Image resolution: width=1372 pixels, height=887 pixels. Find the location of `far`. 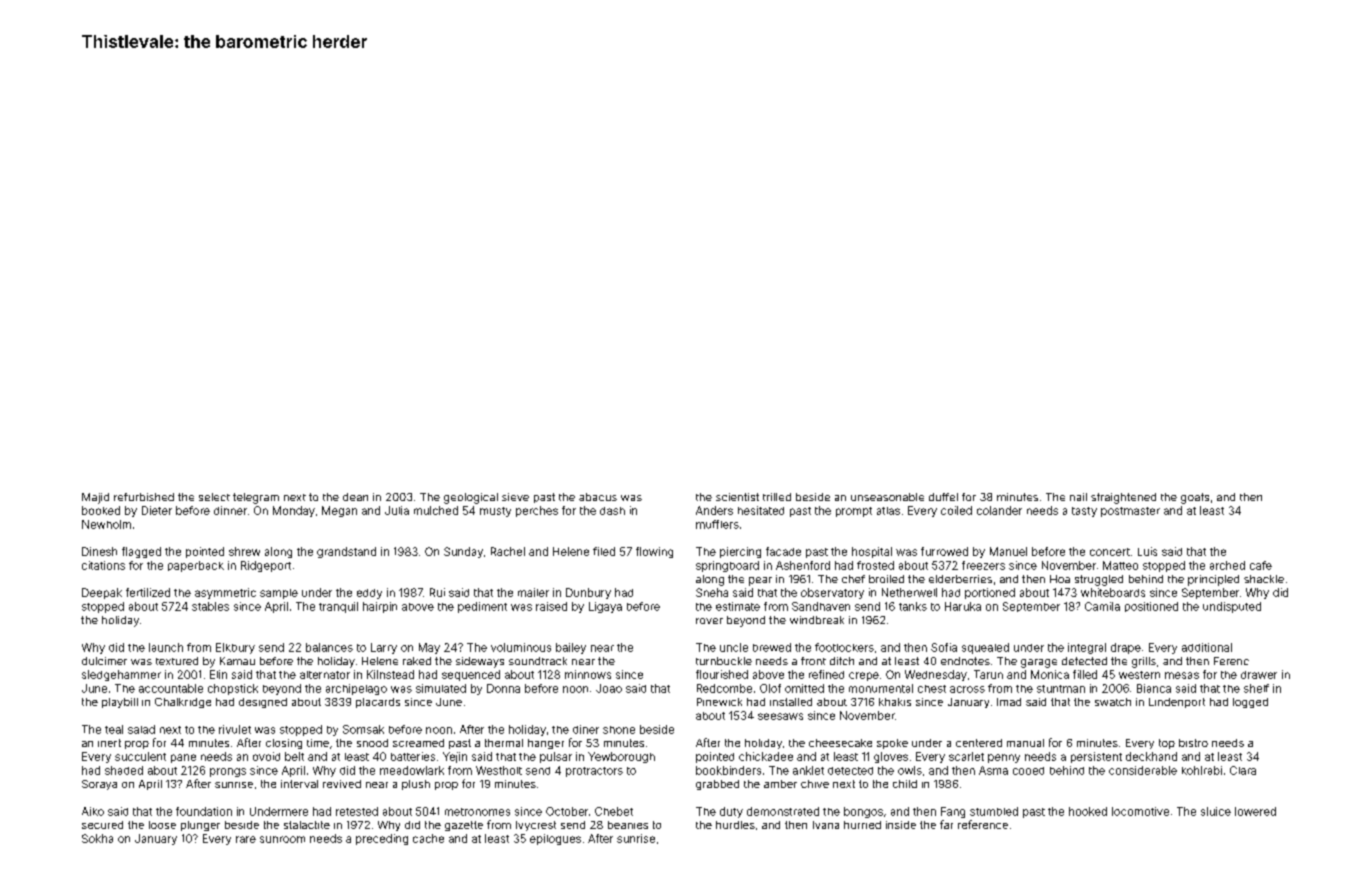

far is located at coordinates (946, 824).
